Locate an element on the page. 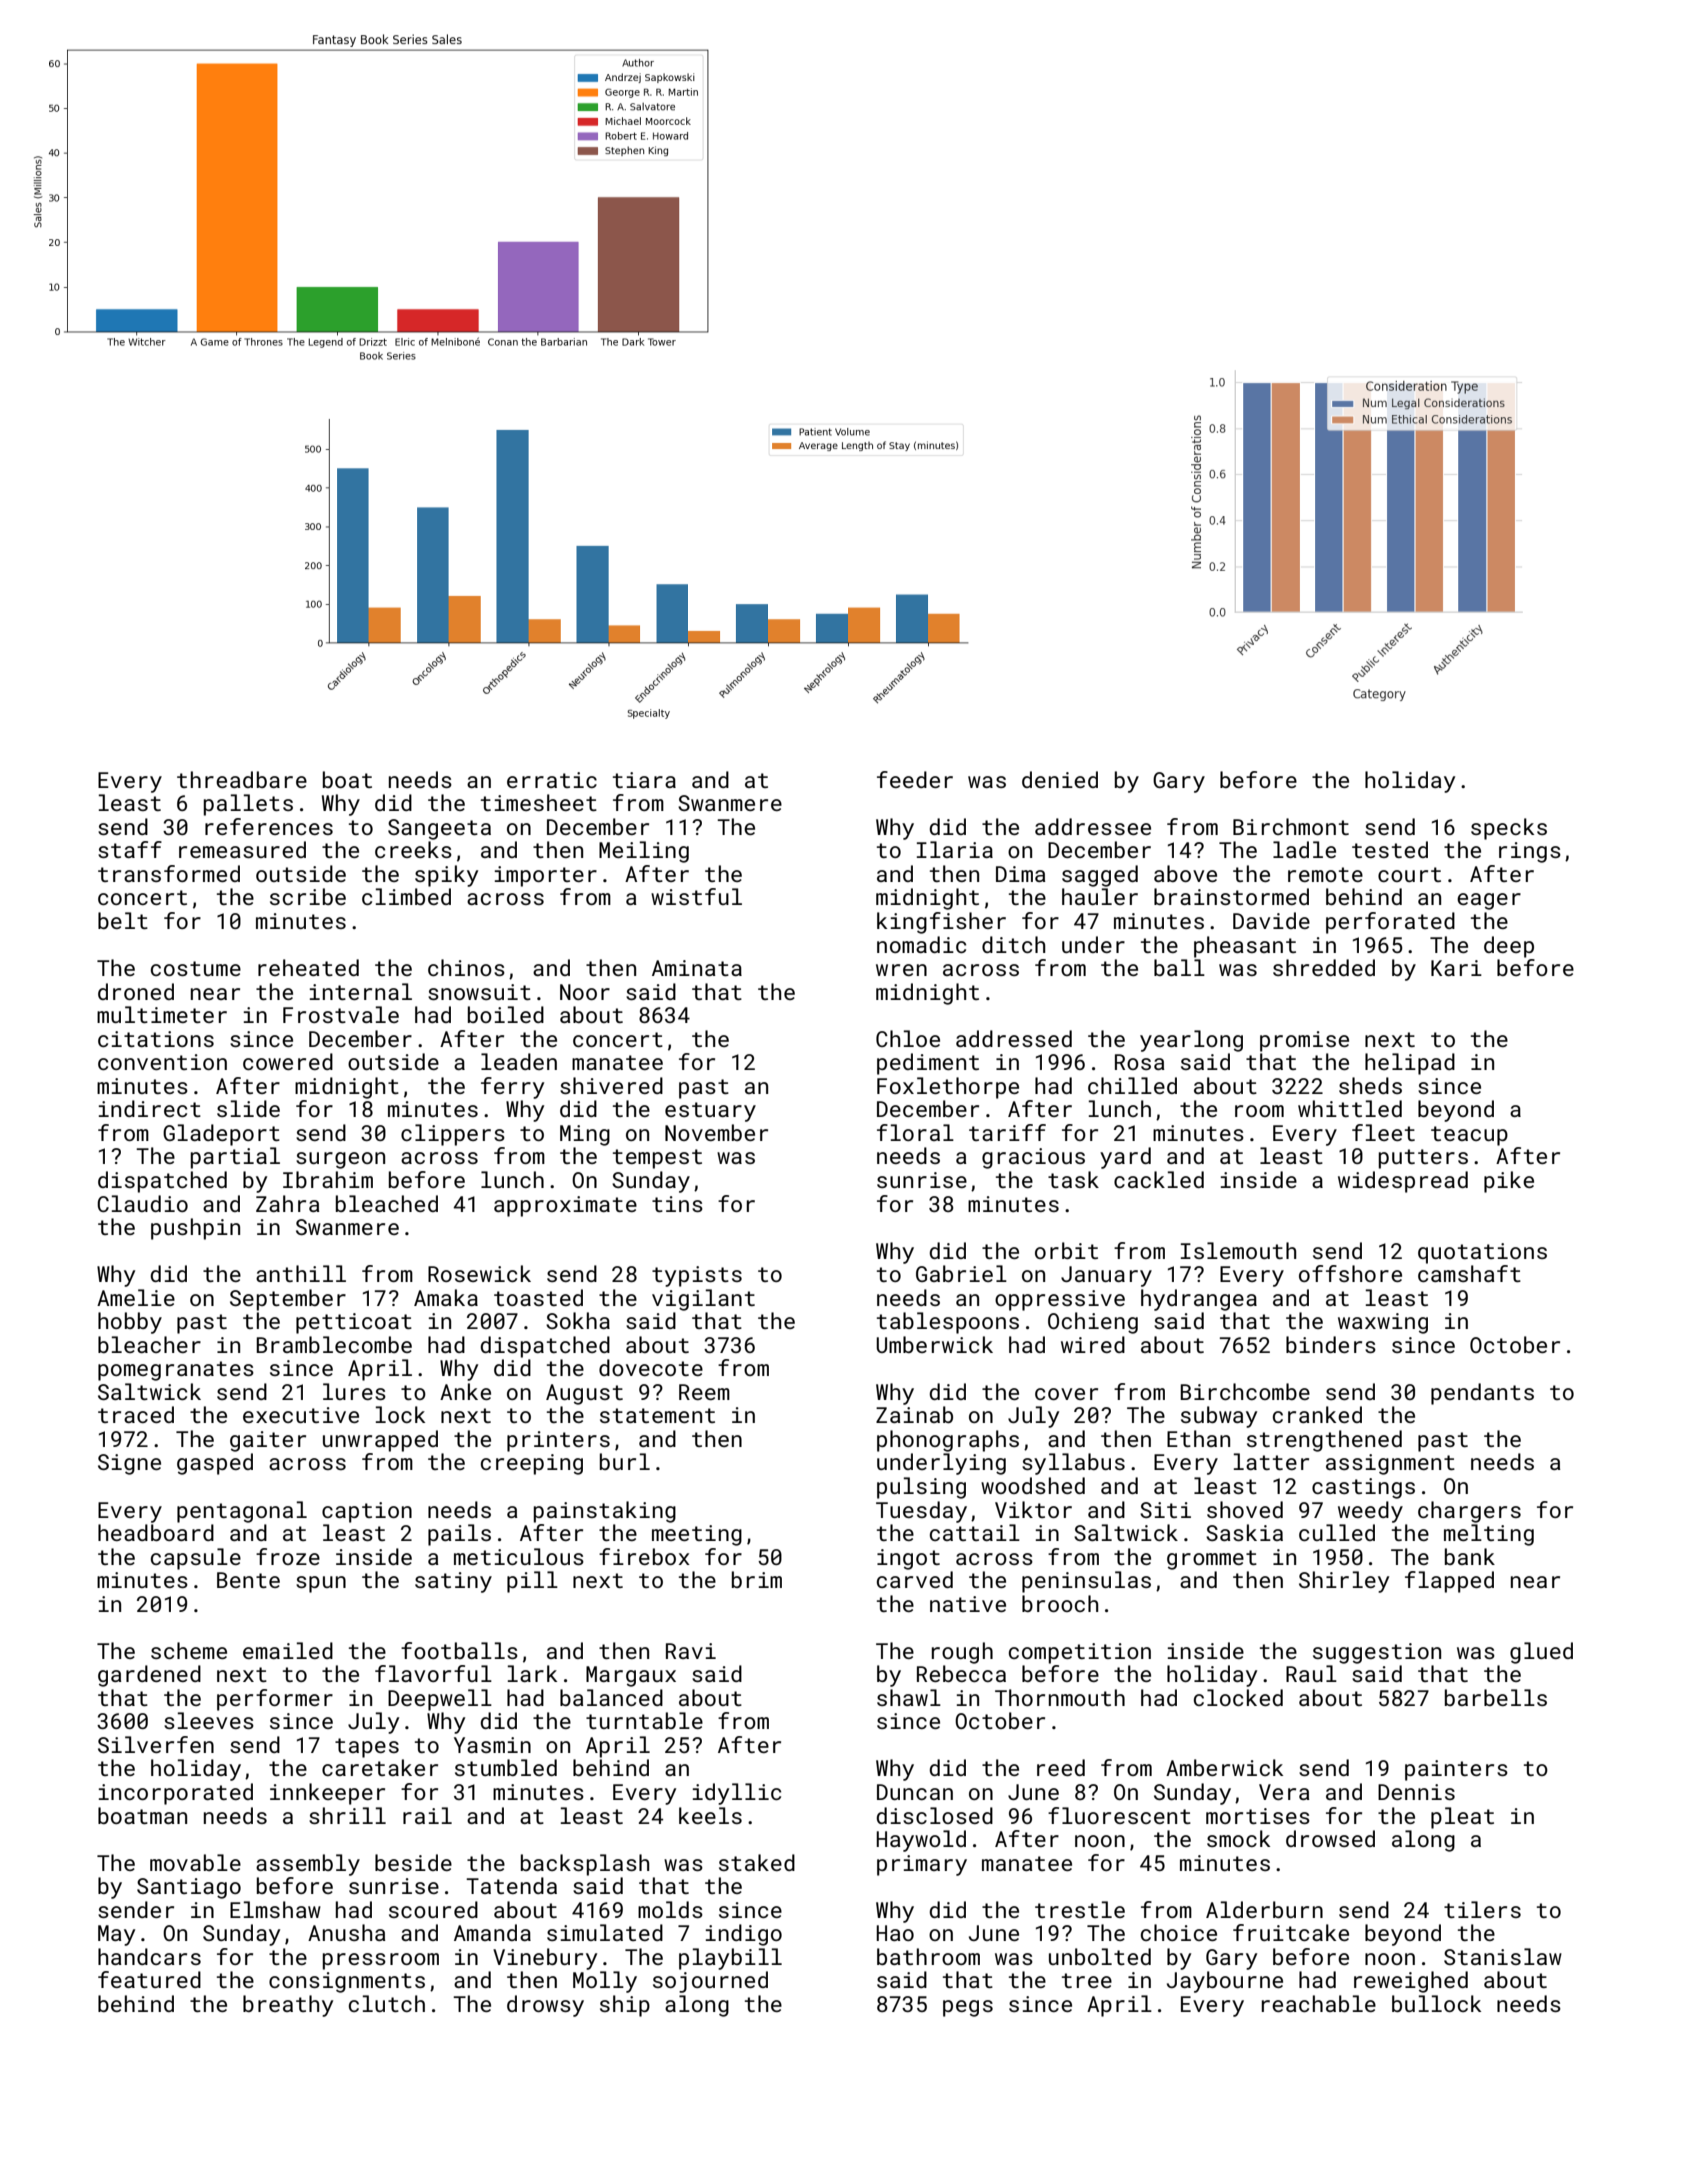  Umberwick is located at coordinates (934, 1344).
